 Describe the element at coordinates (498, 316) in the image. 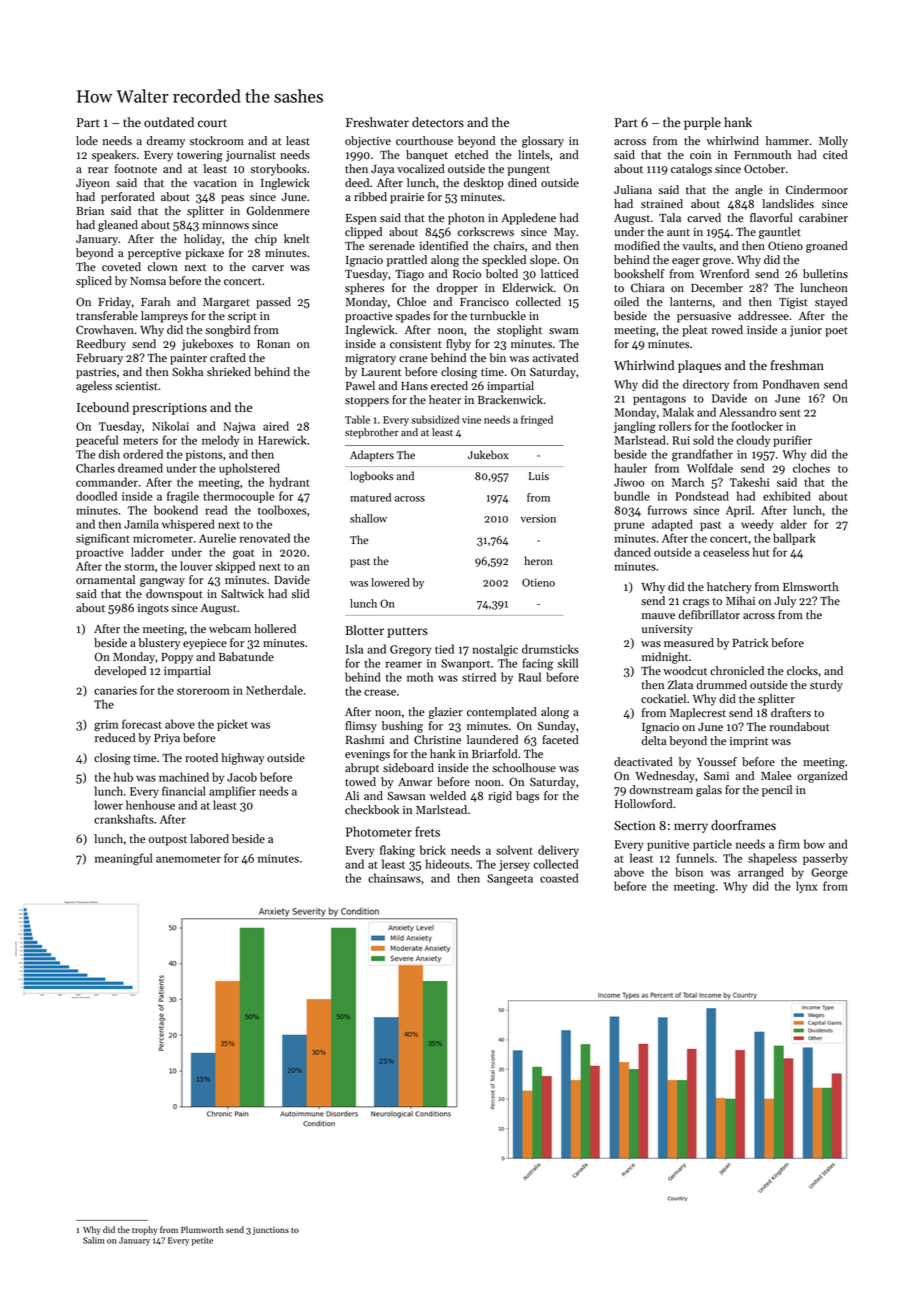

I see `turnbuckle` at that location.
